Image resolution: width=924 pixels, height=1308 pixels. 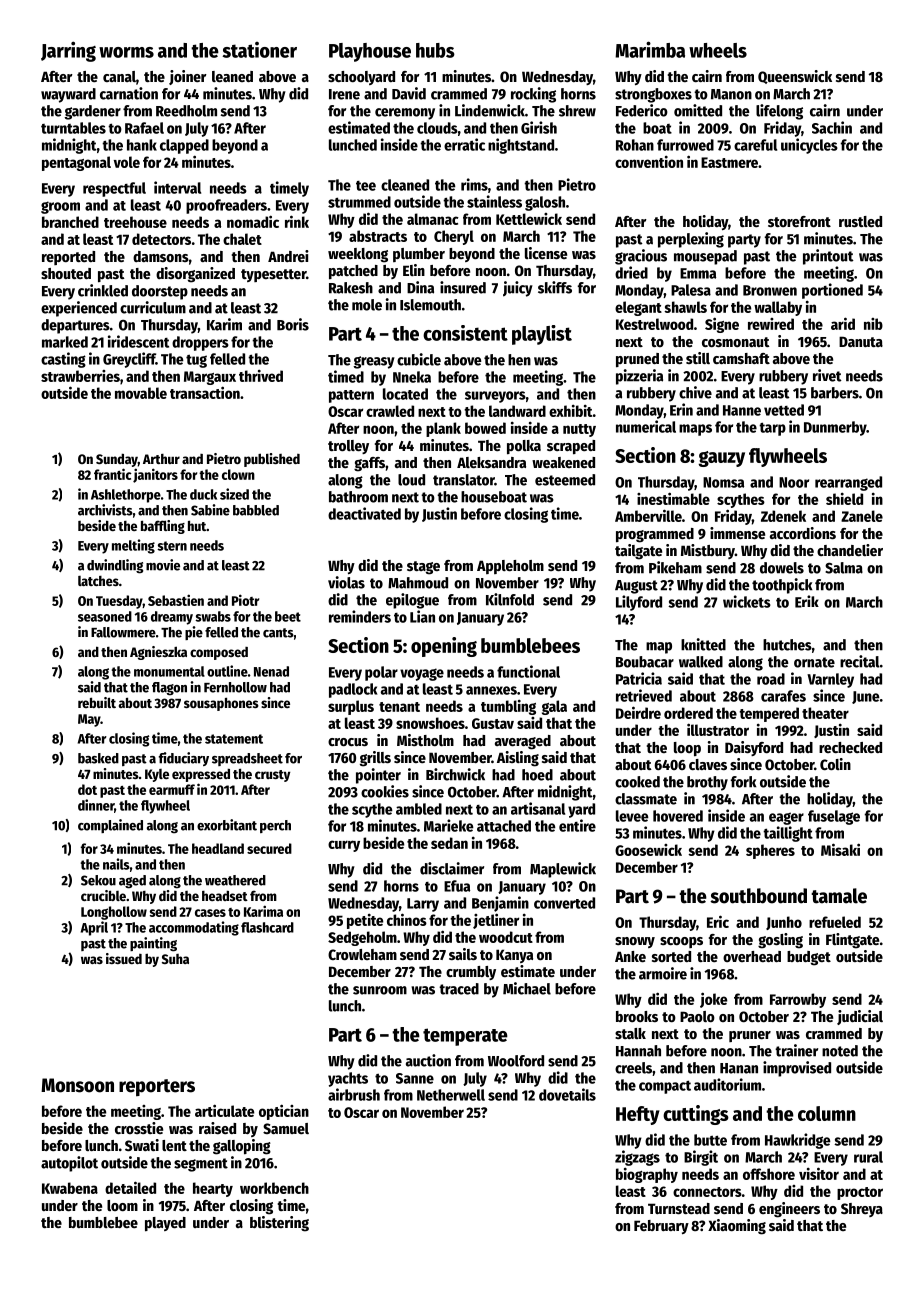 I want to click on pruned, so click(x=637, y=360).
